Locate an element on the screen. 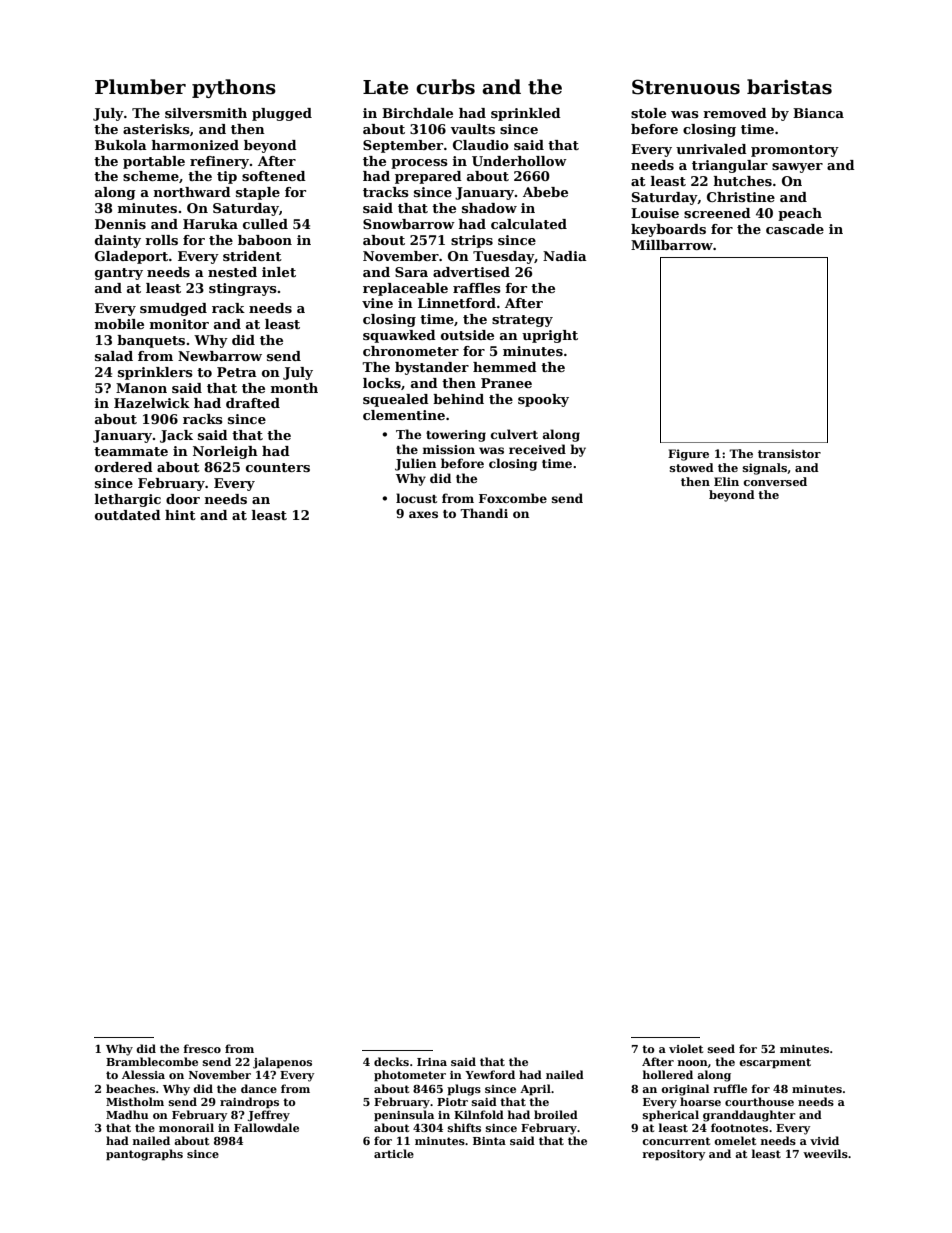  Bianca is located at coordinates (818, 113).
